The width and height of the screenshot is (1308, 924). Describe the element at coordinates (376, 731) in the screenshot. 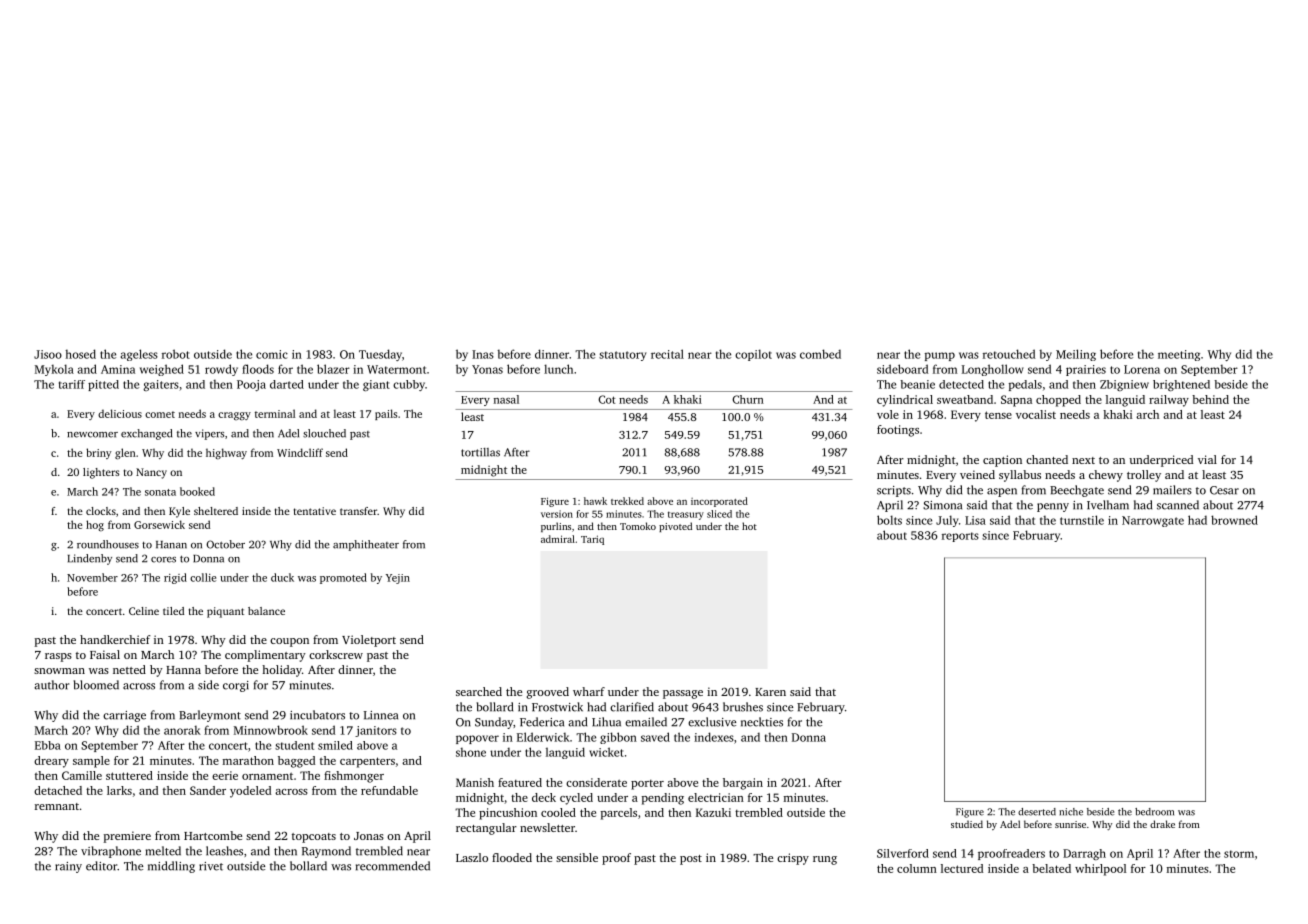

I see `janitors` at that location.
